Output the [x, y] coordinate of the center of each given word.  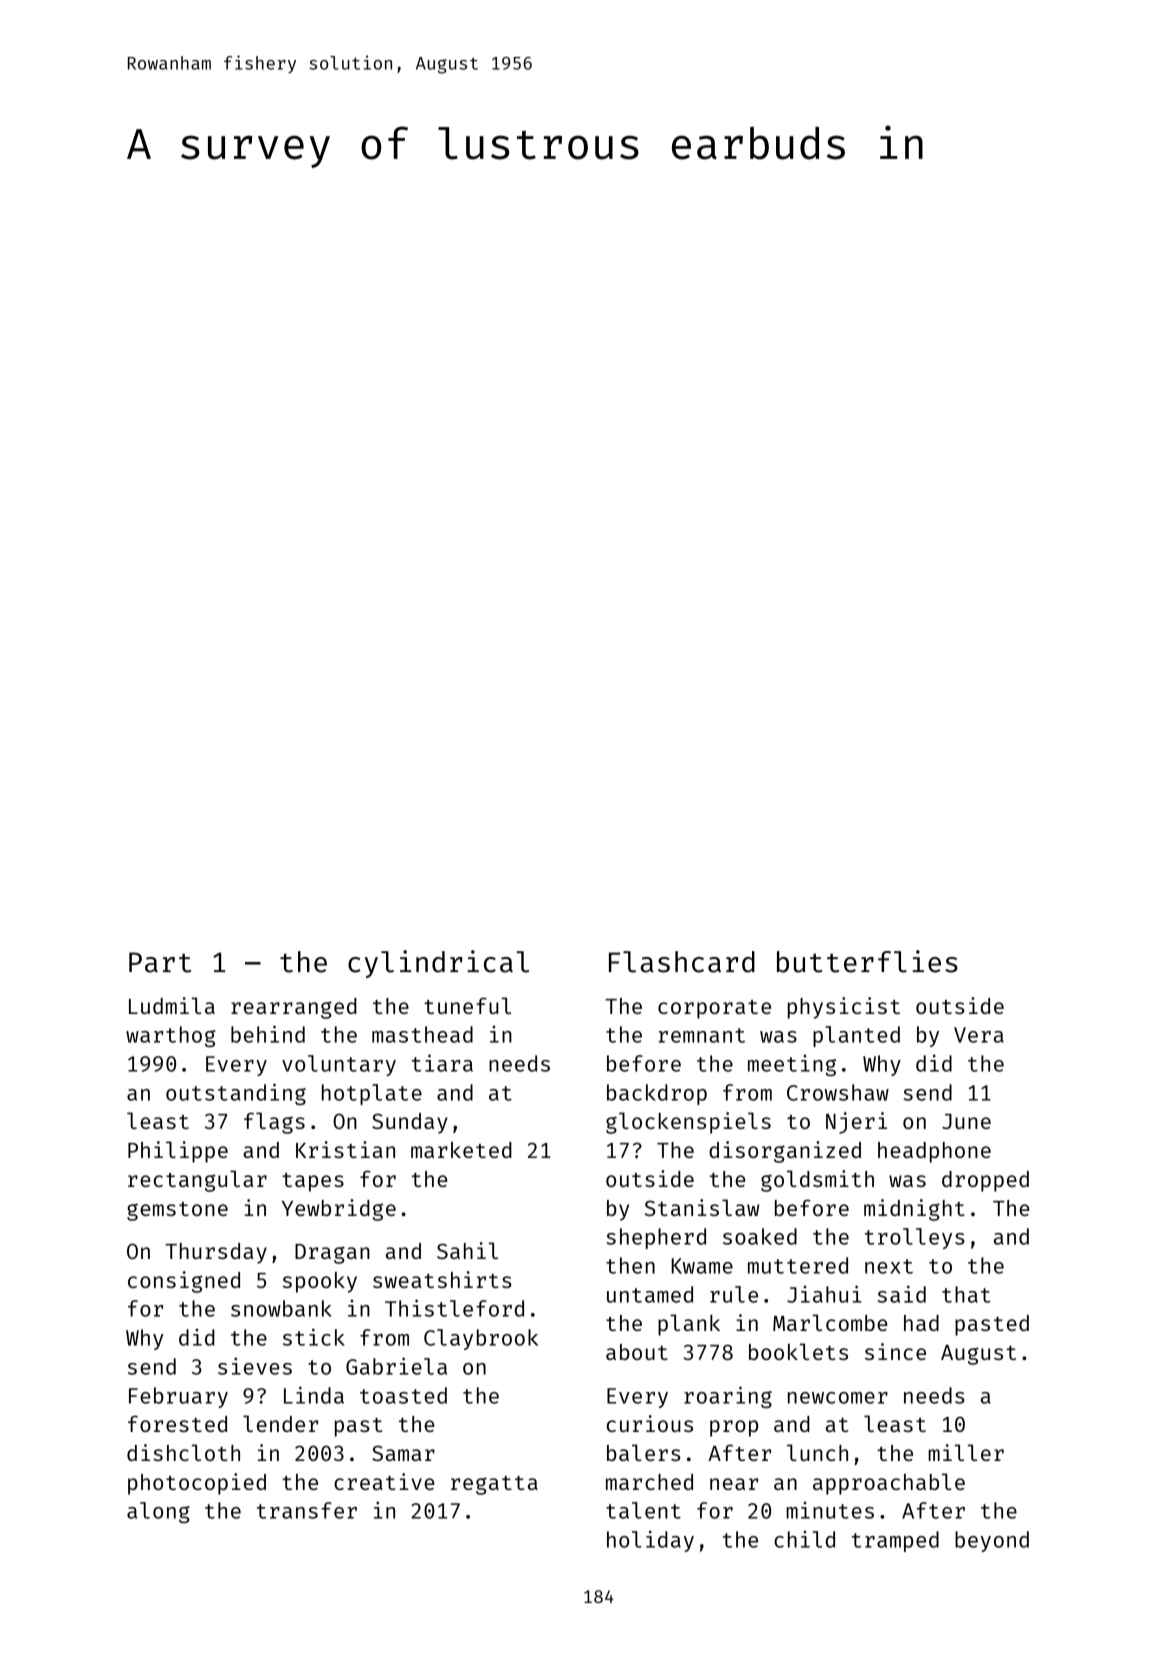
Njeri [856, 1123]
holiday [650, 1541]
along [158, 1512]
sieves [255, 1366]
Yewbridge [339, 1210]
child [804, 1539]
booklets [798, 1351]
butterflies [867, 961]
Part [160, 962]
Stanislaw [702, 1207]
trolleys [915, 1238]
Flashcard [682, 962]
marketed [461, 1150]
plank [689, 1325]
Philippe [178, 1152]
